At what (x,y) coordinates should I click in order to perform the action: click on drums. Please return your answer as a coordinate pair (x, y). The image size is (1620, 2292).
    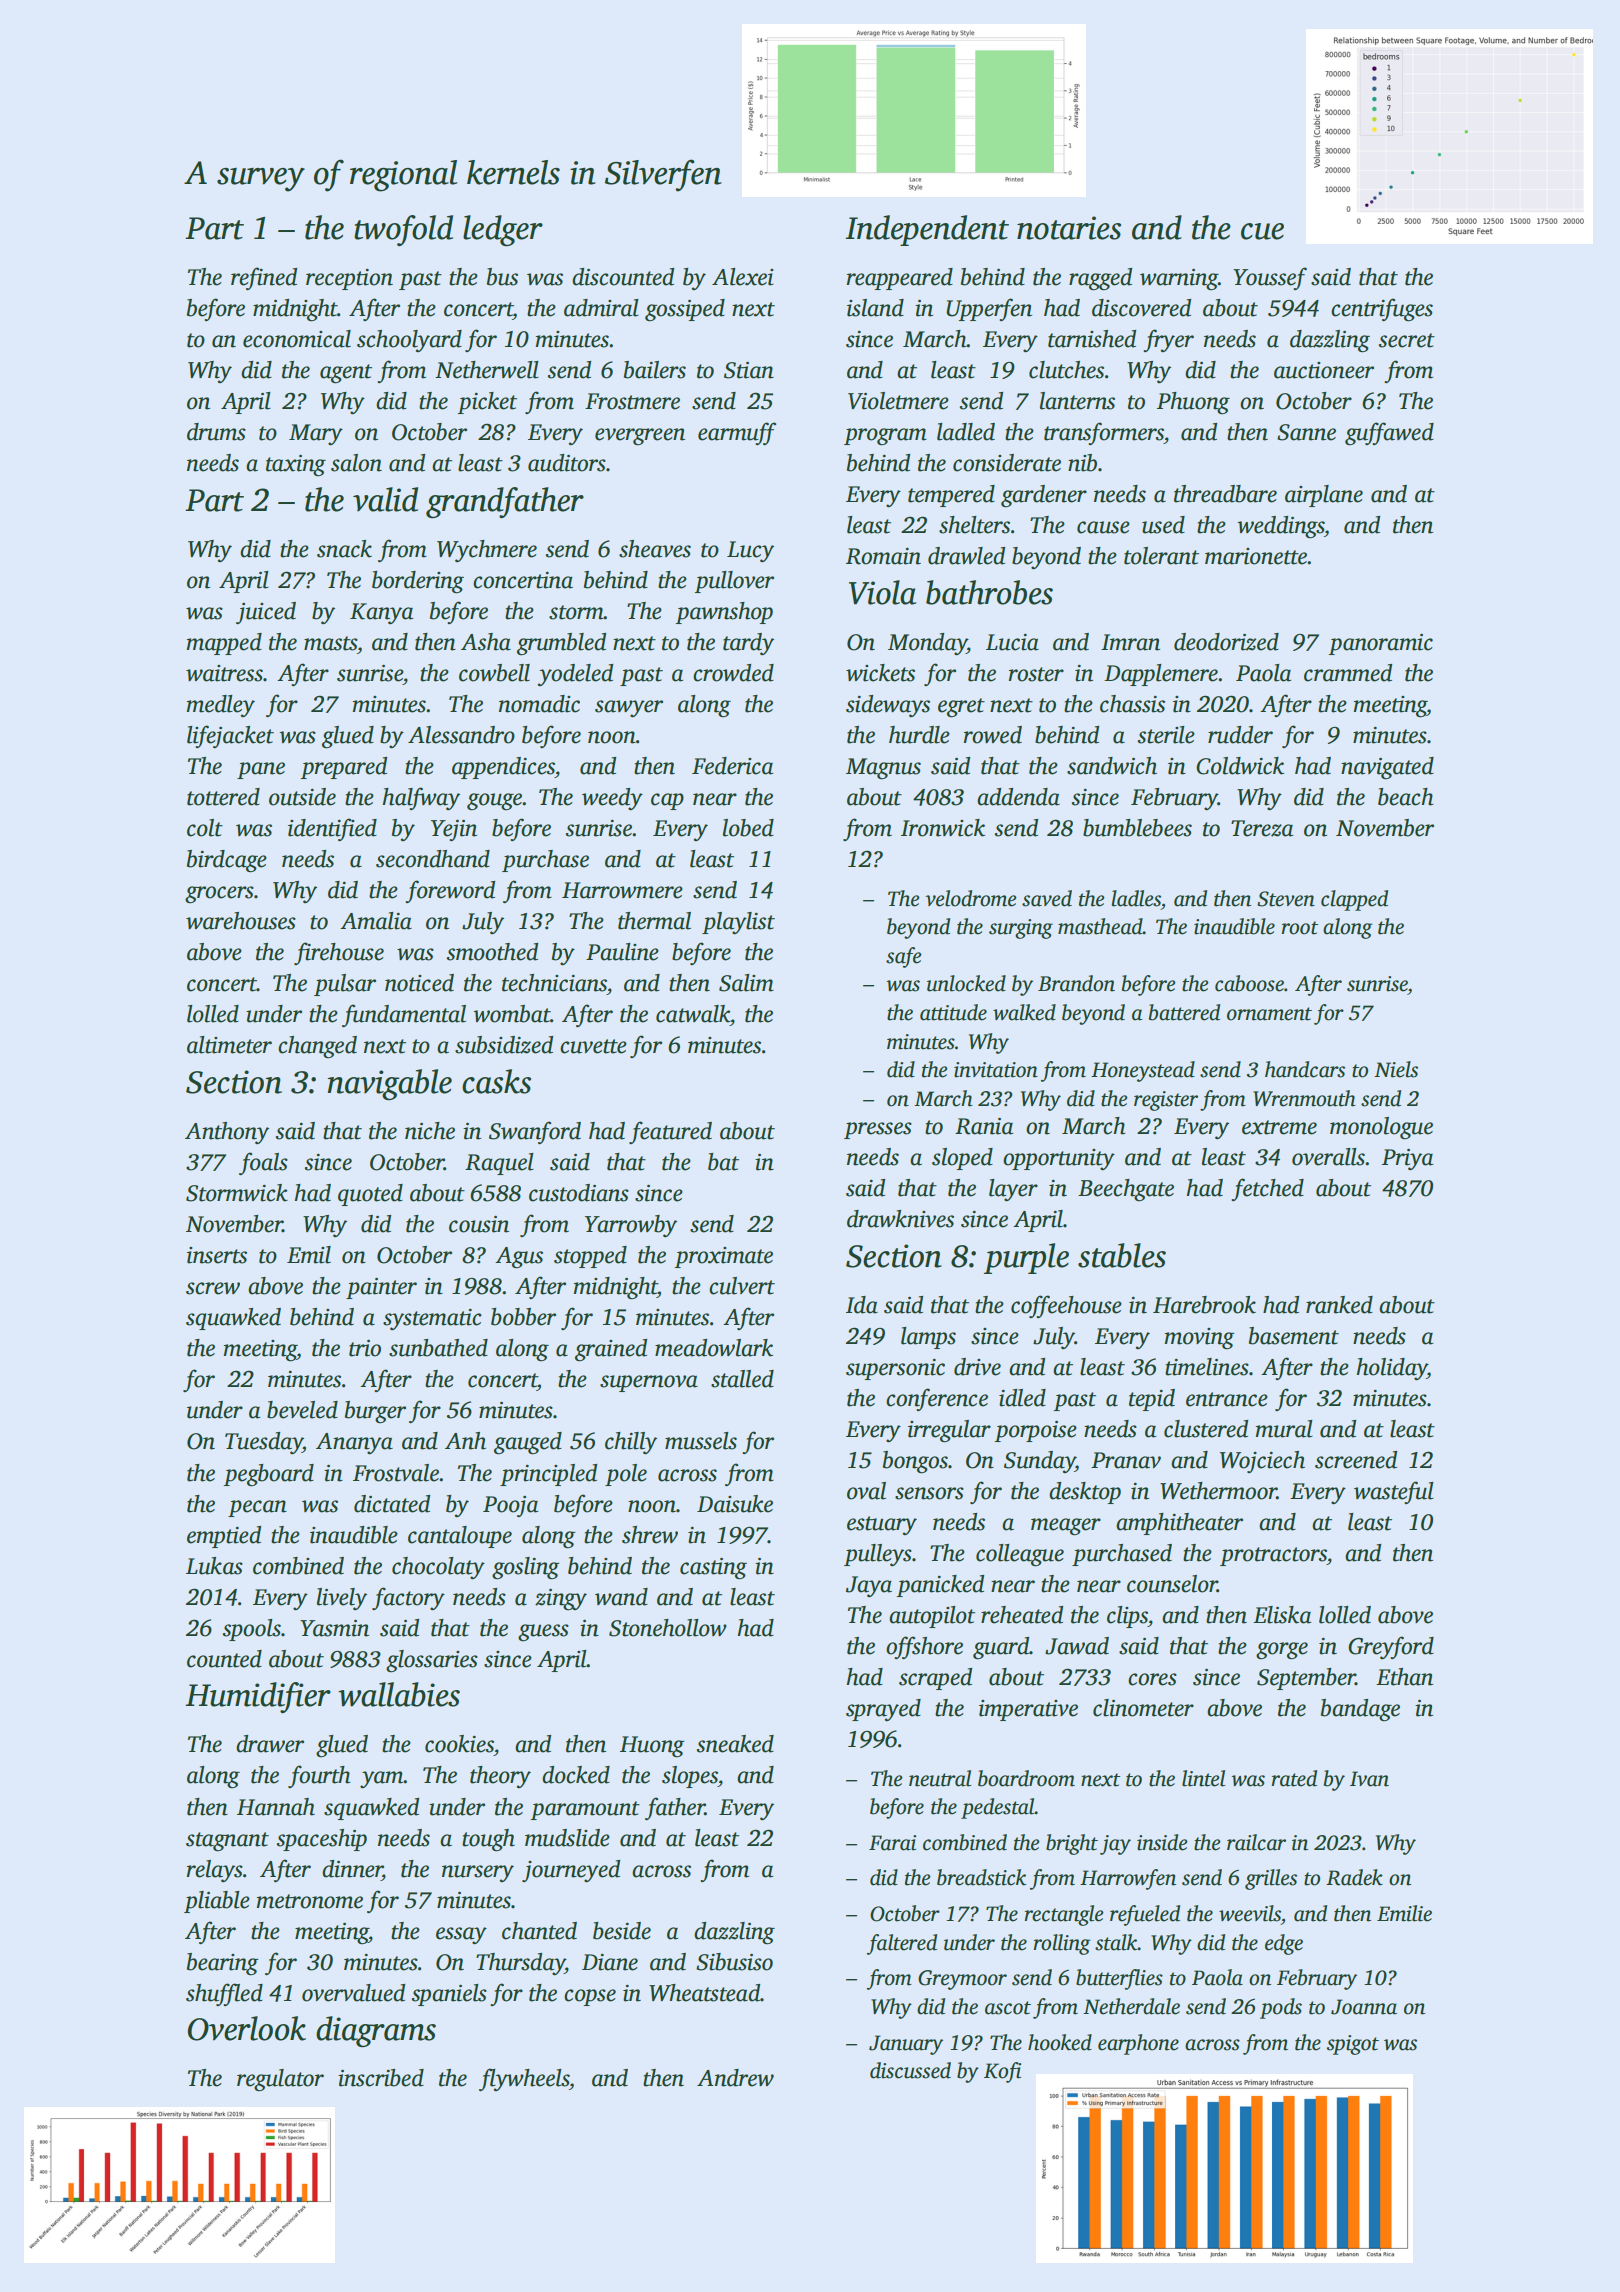
    Looking at the image, I should click on (216, 432).
